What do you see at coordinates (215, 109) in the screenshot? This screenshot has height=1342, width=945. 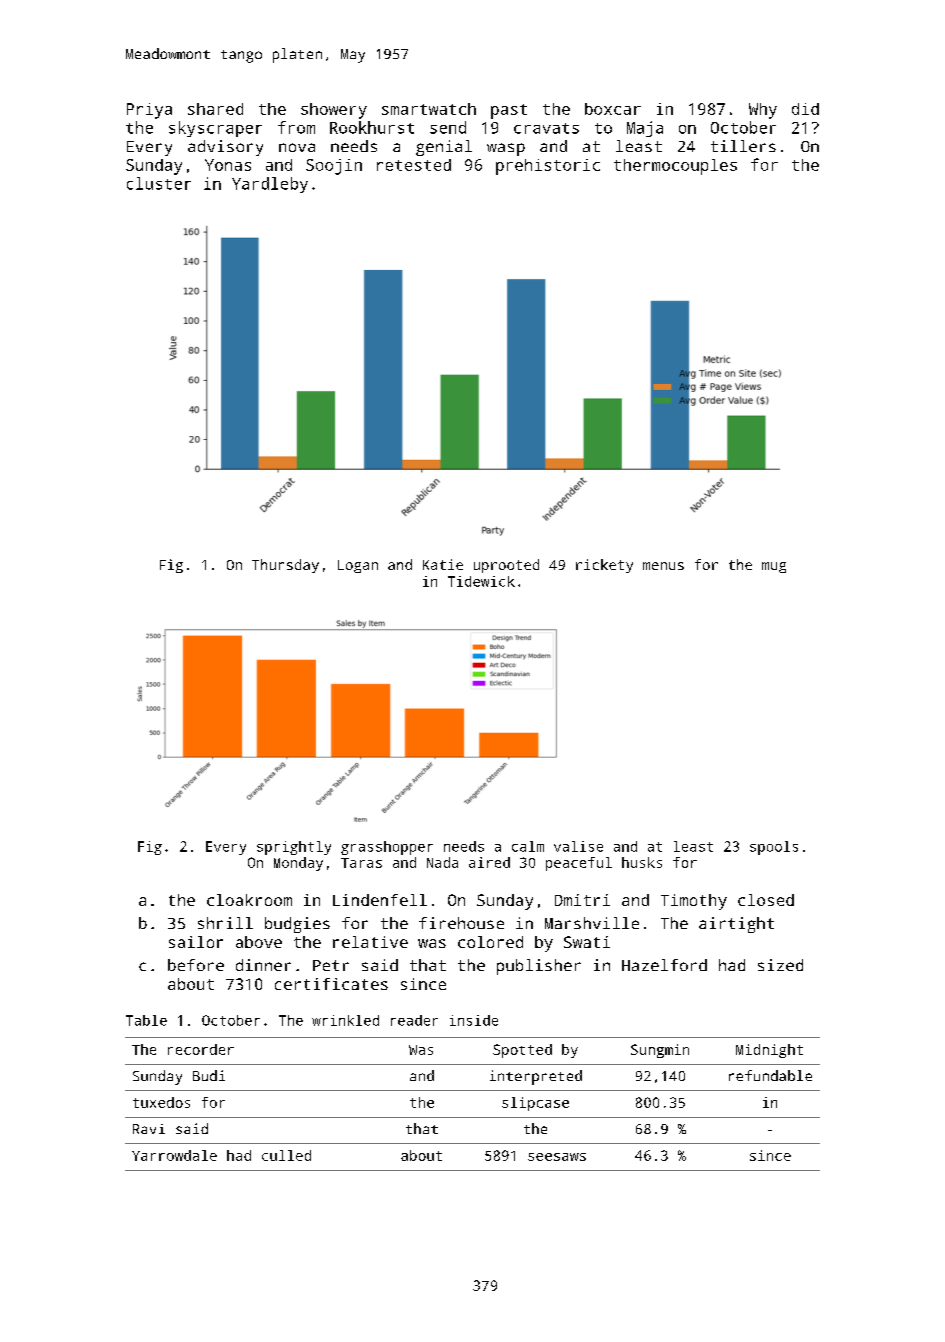 I see `shared` at bounding box center [215, 109].
